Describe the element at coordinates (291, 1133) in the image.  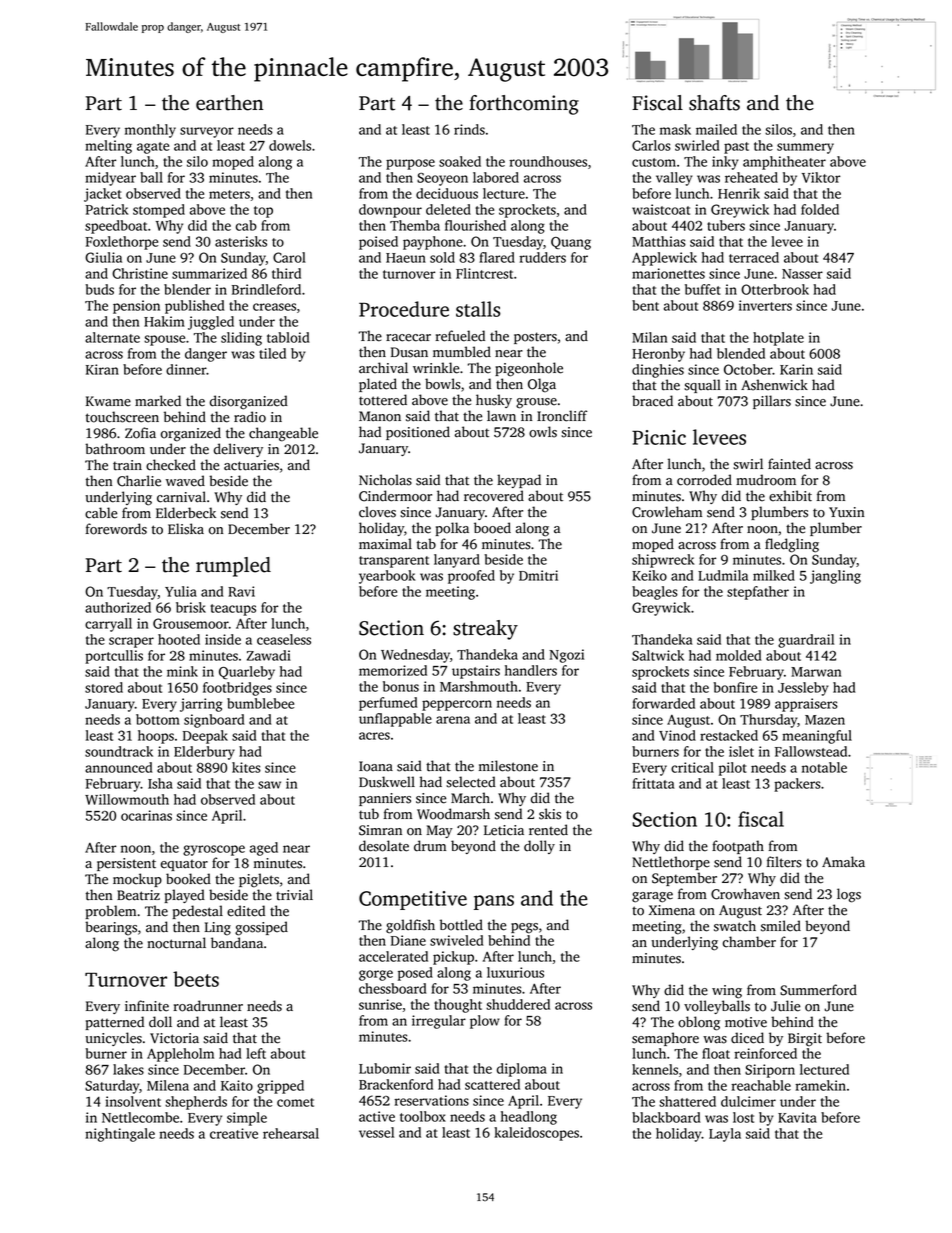
I see `rehearsal` at that location.
